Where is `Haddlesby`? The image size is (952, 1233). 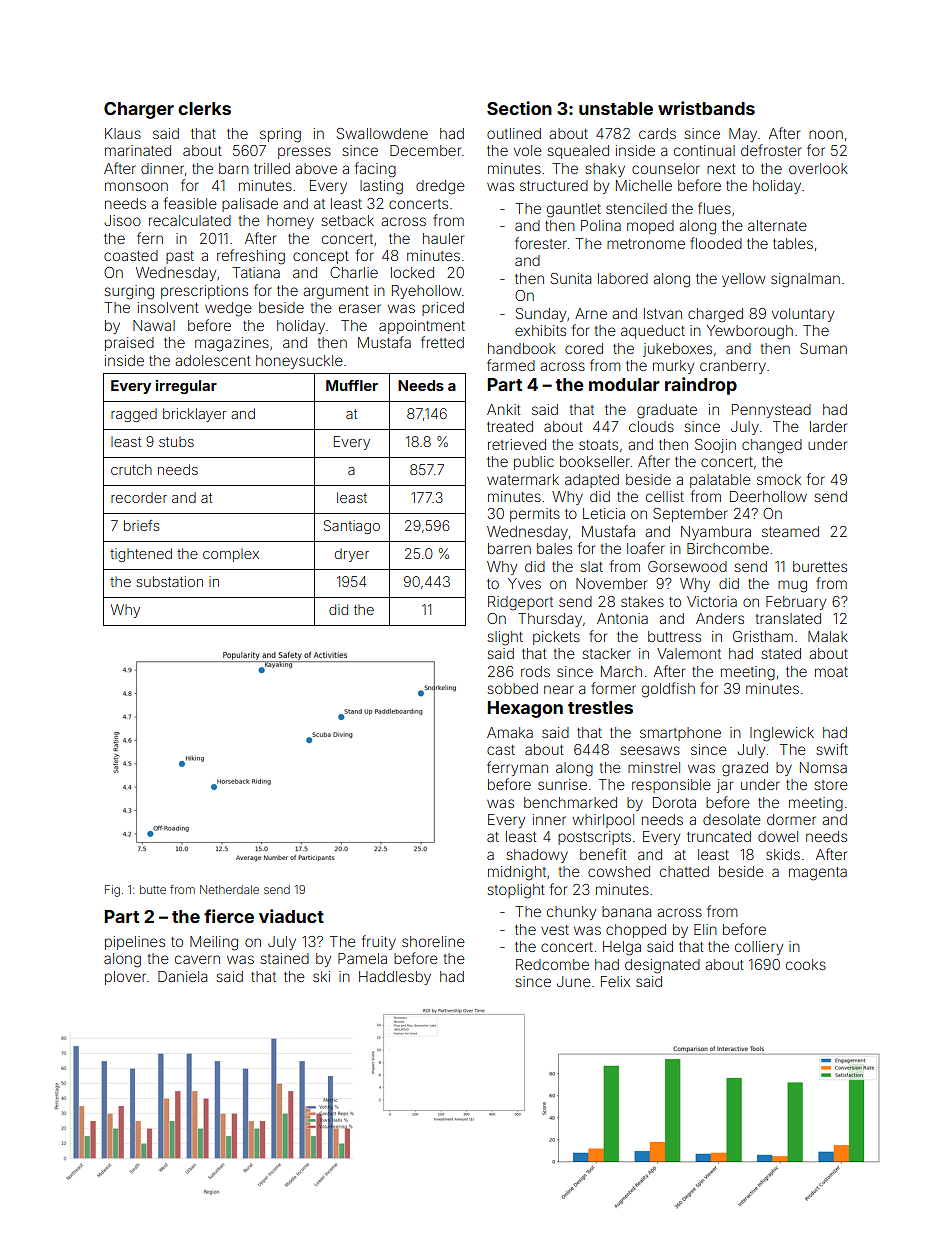
Haddlesby is located at coordinates (395, 978).
